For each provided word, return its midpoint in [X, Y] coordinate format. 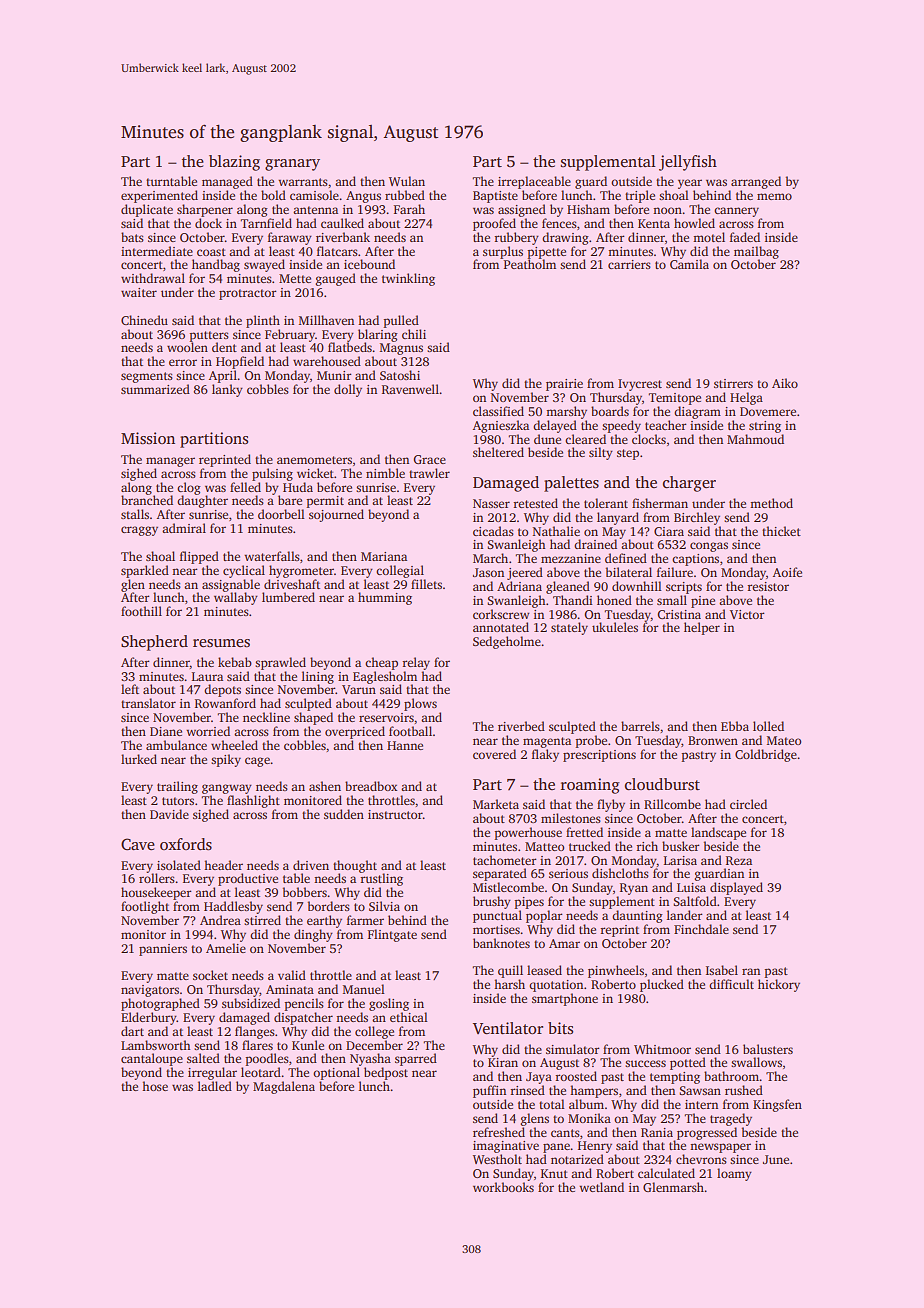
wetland [601, 1187]
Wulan [407, 181]
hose [155, 1086]
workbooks [503, 1187]
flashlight [253, 801]
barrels [640, 726]
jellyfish [688, 163]
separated [500, 874]
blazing [234, 163]
